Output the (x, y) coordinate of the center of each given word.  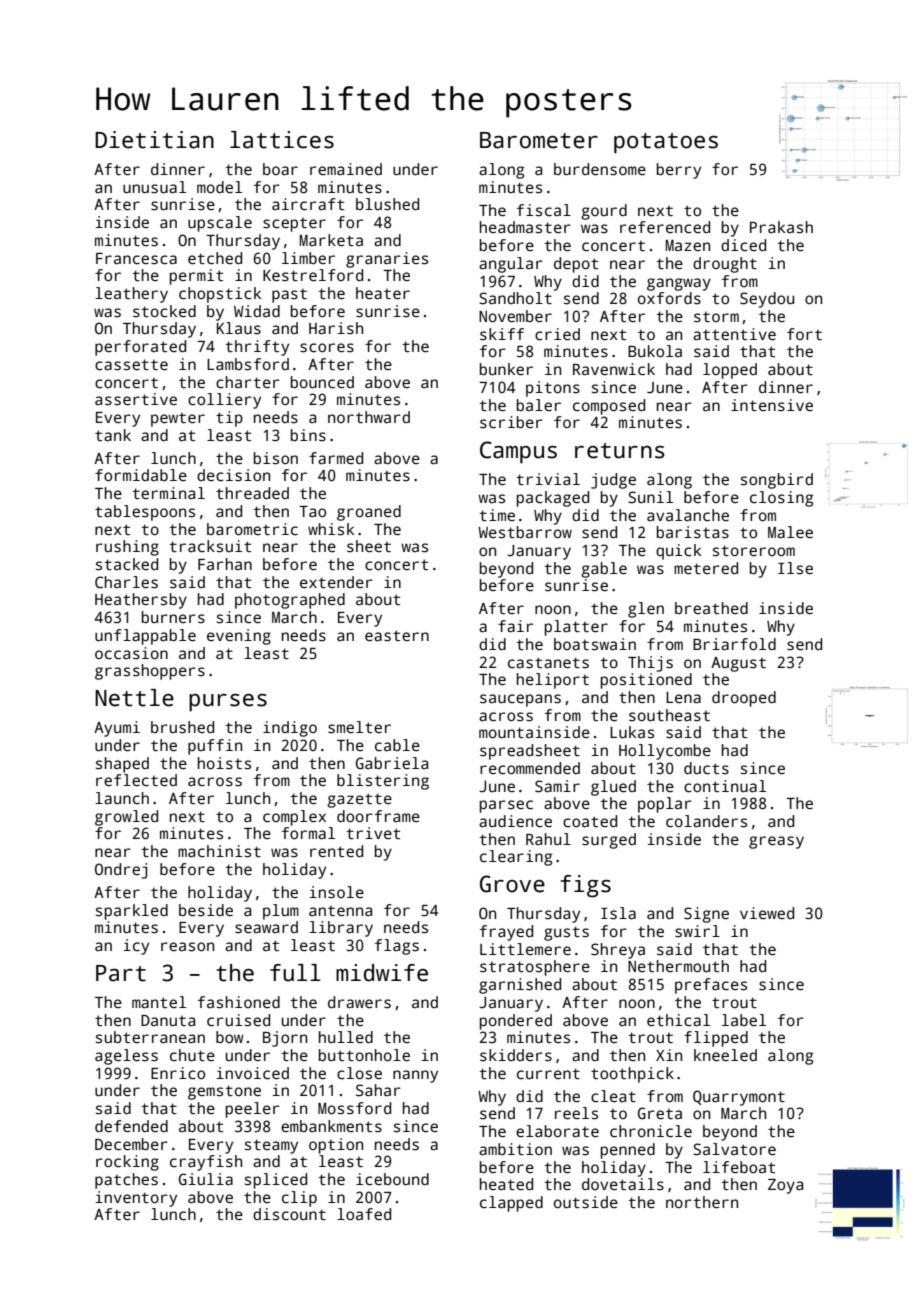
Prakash (781, 227)
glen (646, 610)
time (497, 515)
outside (586, 1202)
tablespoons (145, 513)
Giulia (206, 1179)
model (219, 187)
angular (511, 265)
